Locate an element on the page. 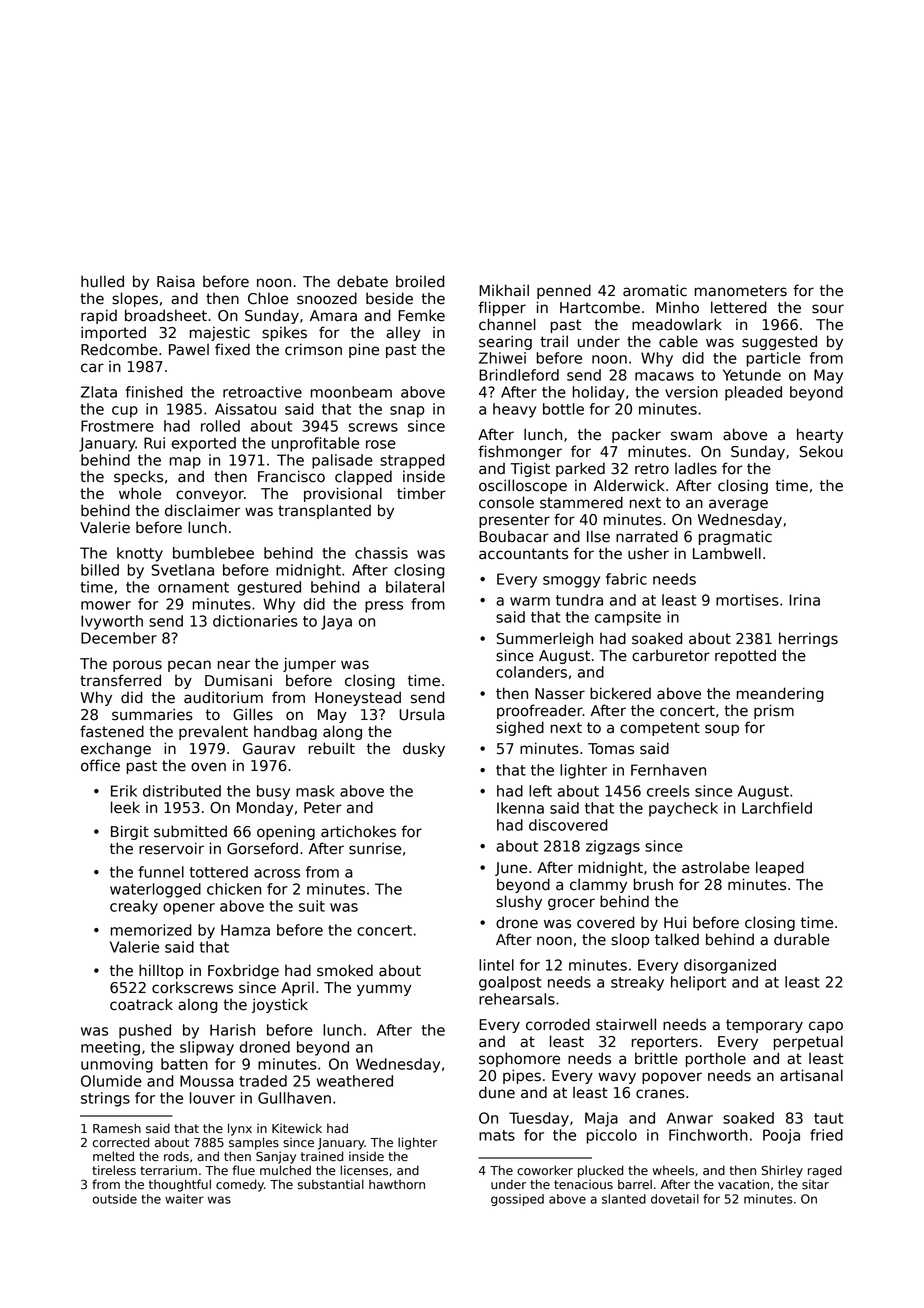 Image resolution: width=924 pixels, height=1308 pixels. vacation is located at coordinates (743, 1184).
